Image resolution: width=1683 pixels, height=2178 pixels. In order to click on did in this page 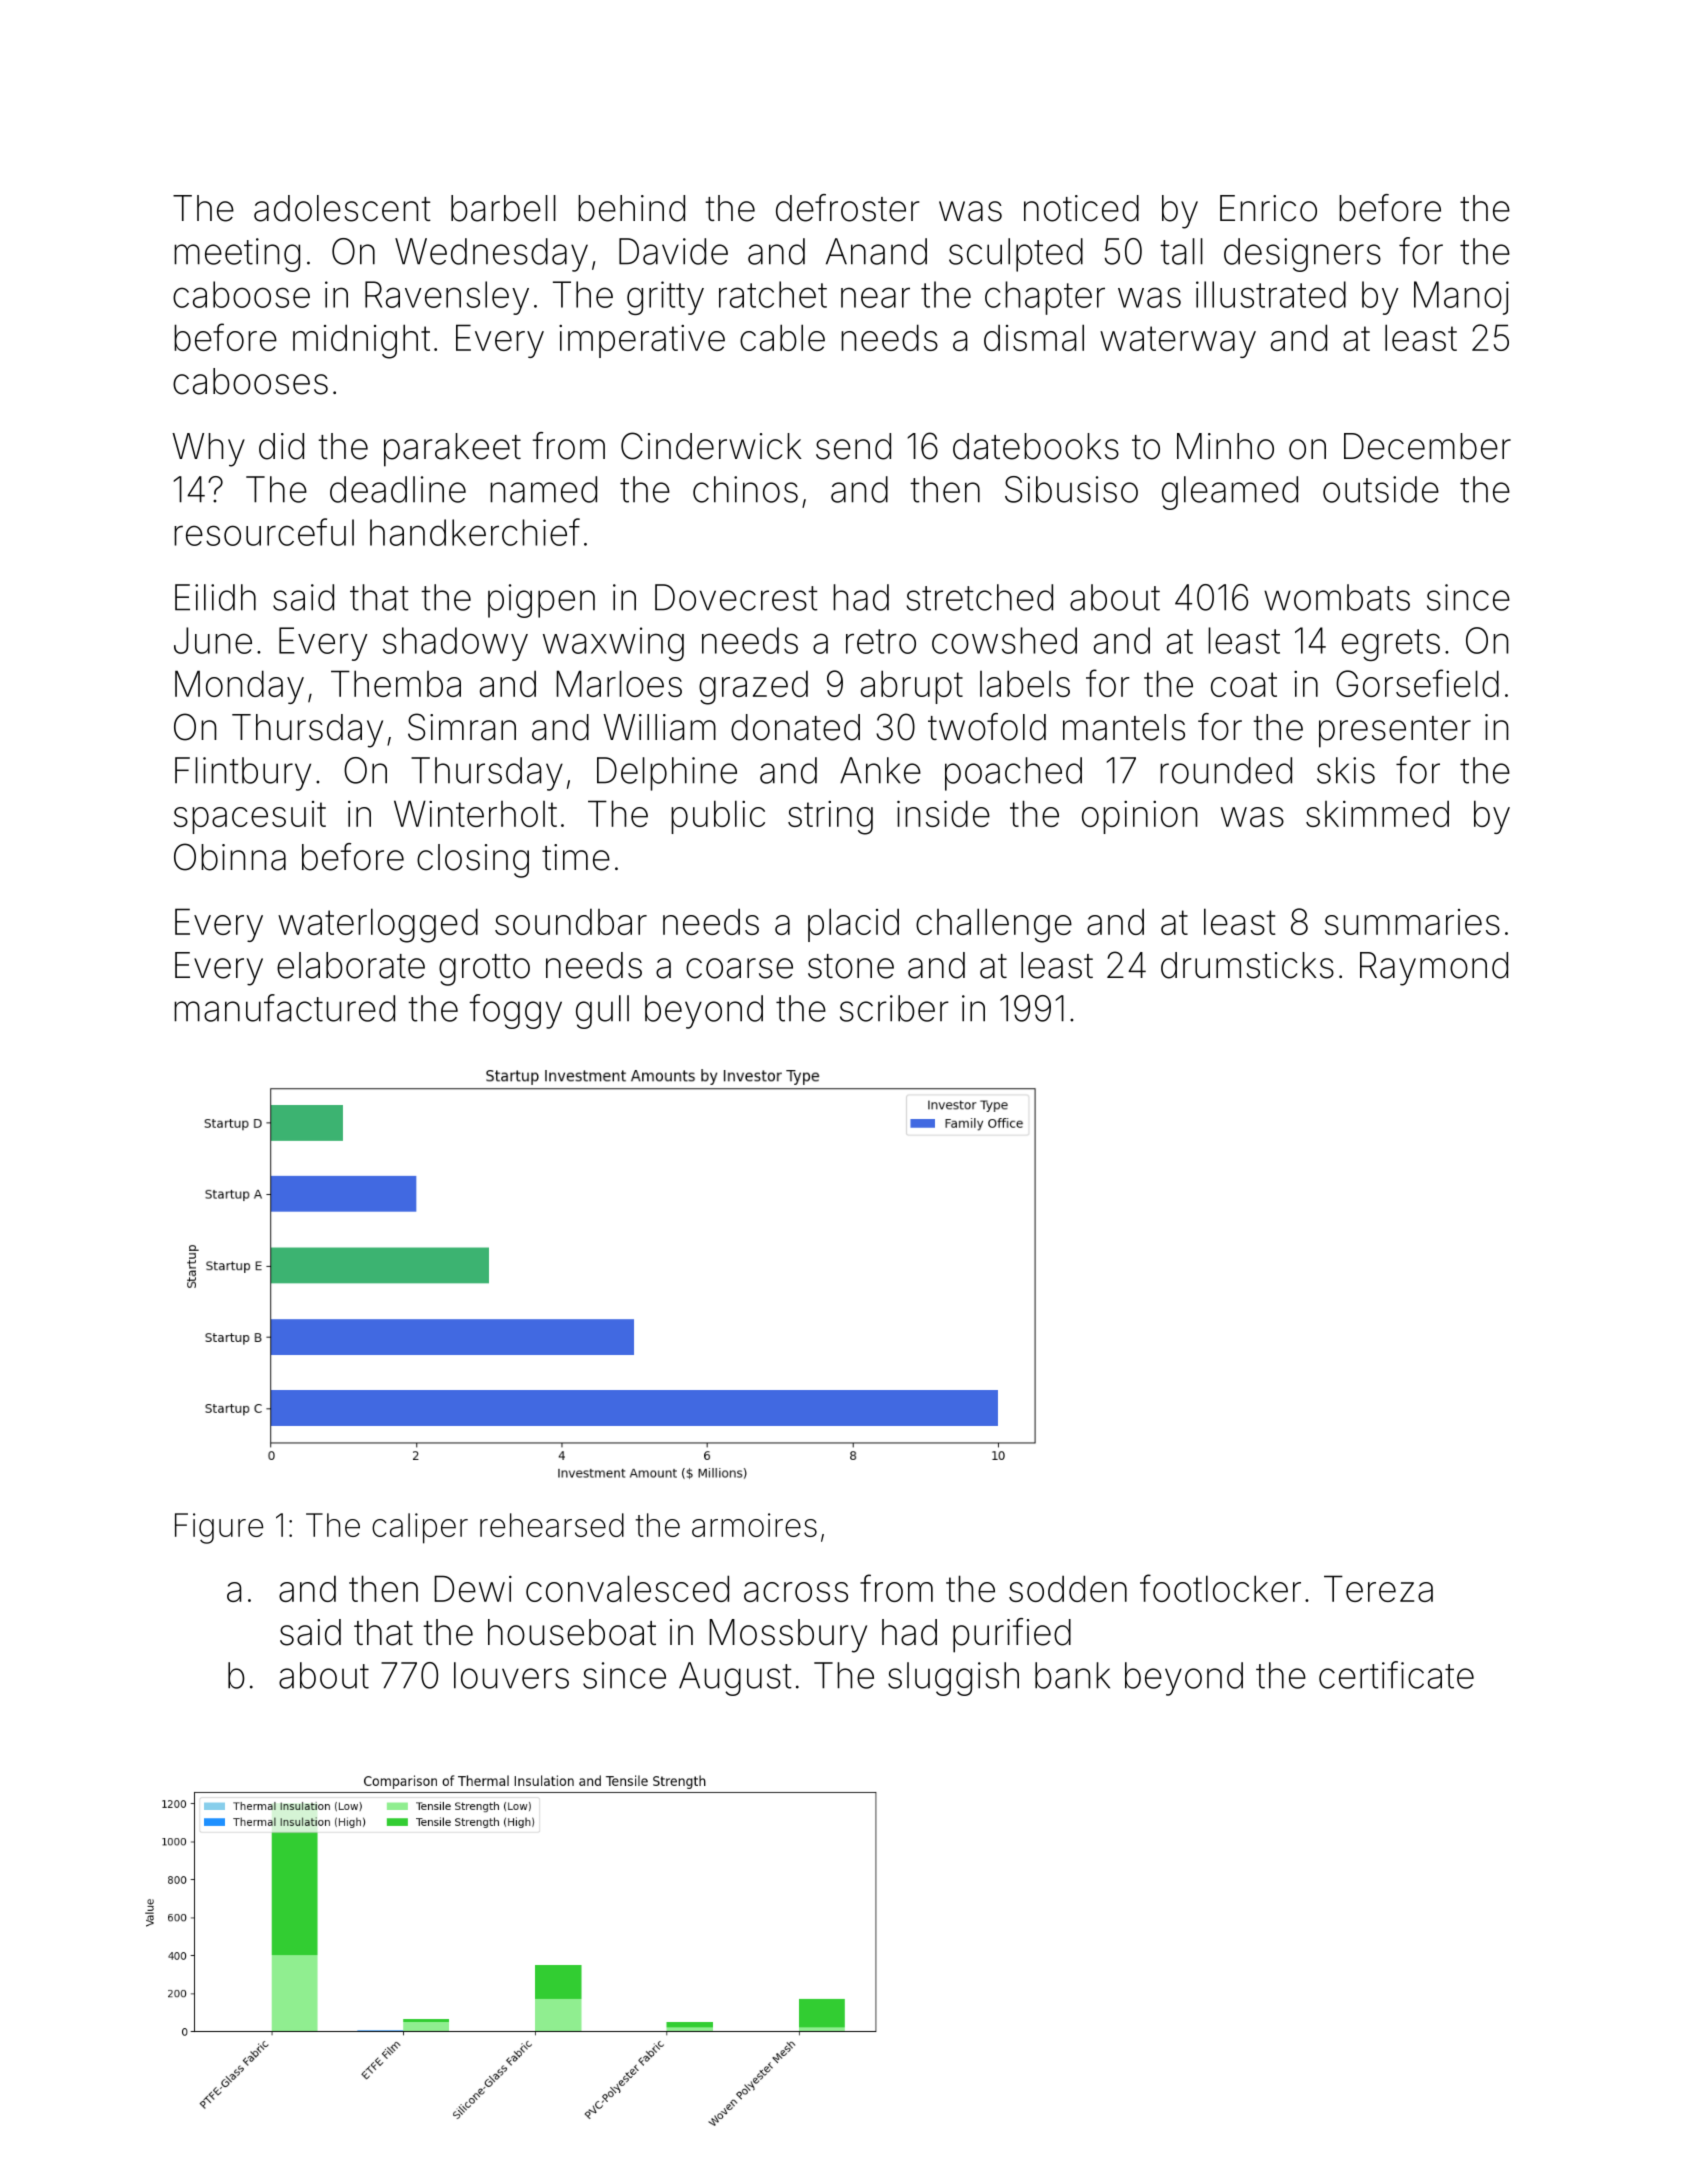, I will do `click(281, 446)`.
